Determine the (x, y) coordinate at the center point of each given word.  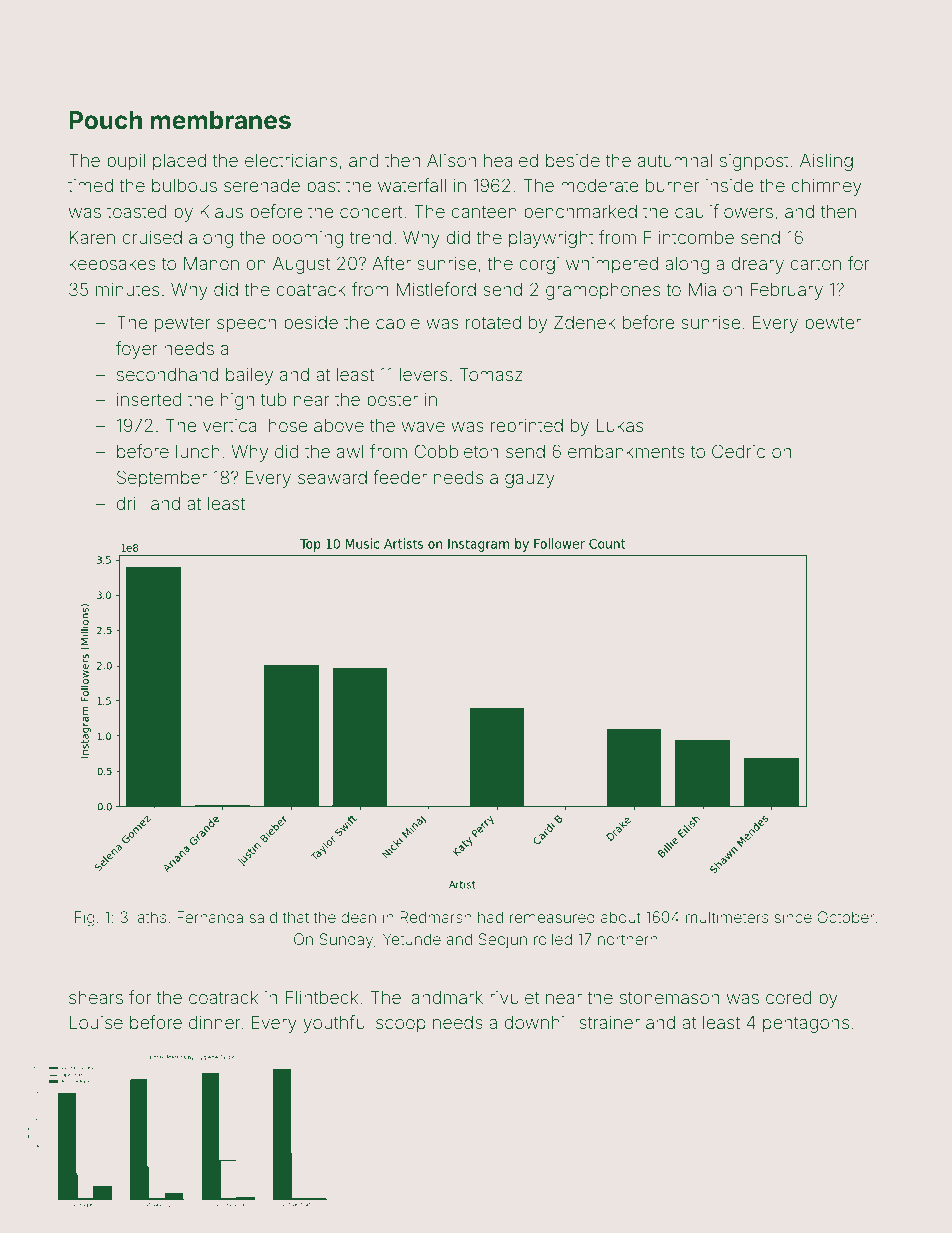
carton (815, 264)
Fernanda (210, 917)
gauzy (530, 481)
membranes (221, 120)
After (391, 263)
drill (130, 503)
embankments (626, 451)
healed (511, 160)
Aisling (826, 162)
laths (150, 917)
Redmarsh (436, 917)
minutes (127, 289)
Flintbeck (322, 997)
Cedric (738, 451)
